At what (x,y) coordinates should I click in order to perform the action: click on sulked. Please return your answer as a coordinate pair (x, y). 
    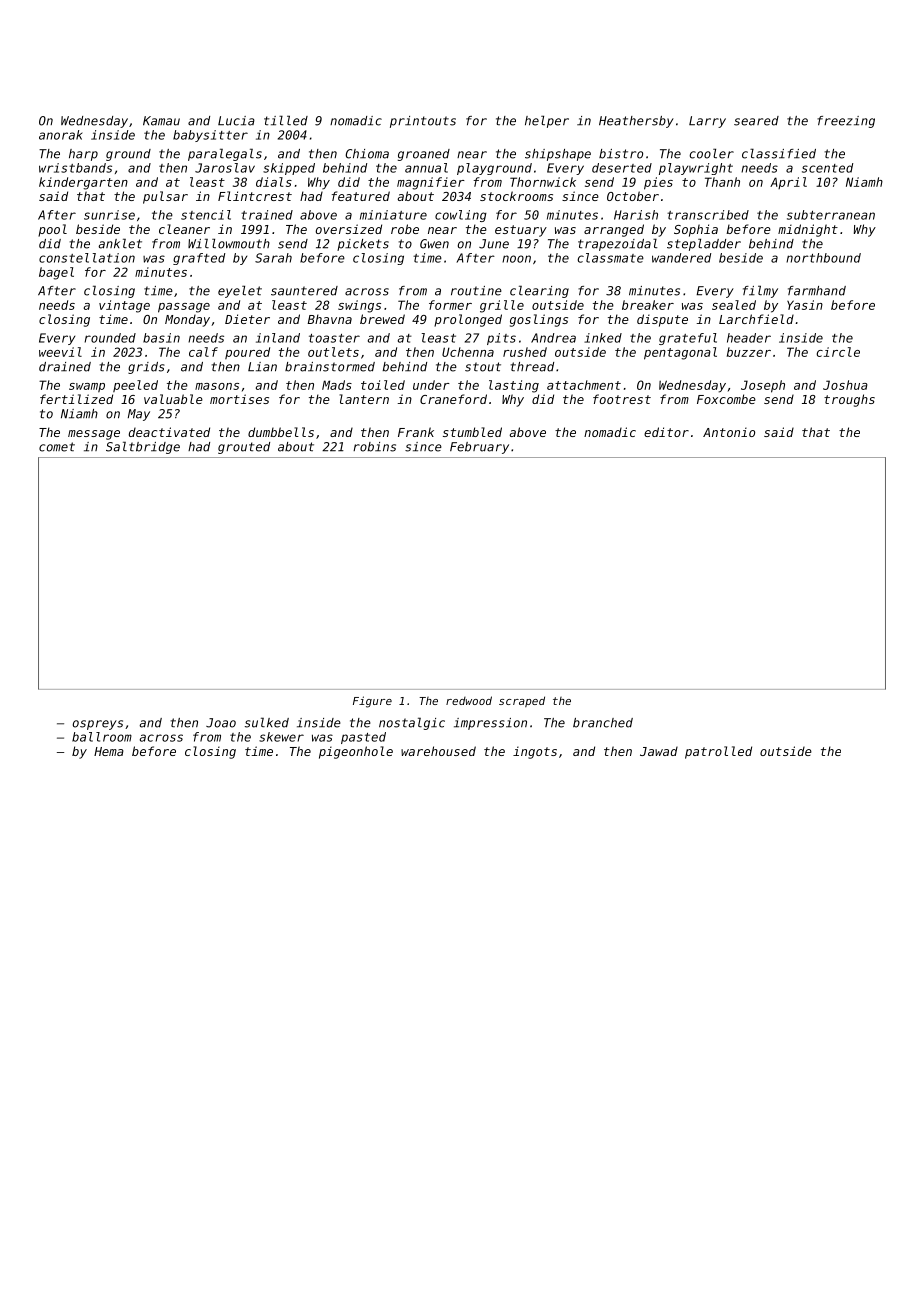
    Looking at the image, I should click on (267, 722).
